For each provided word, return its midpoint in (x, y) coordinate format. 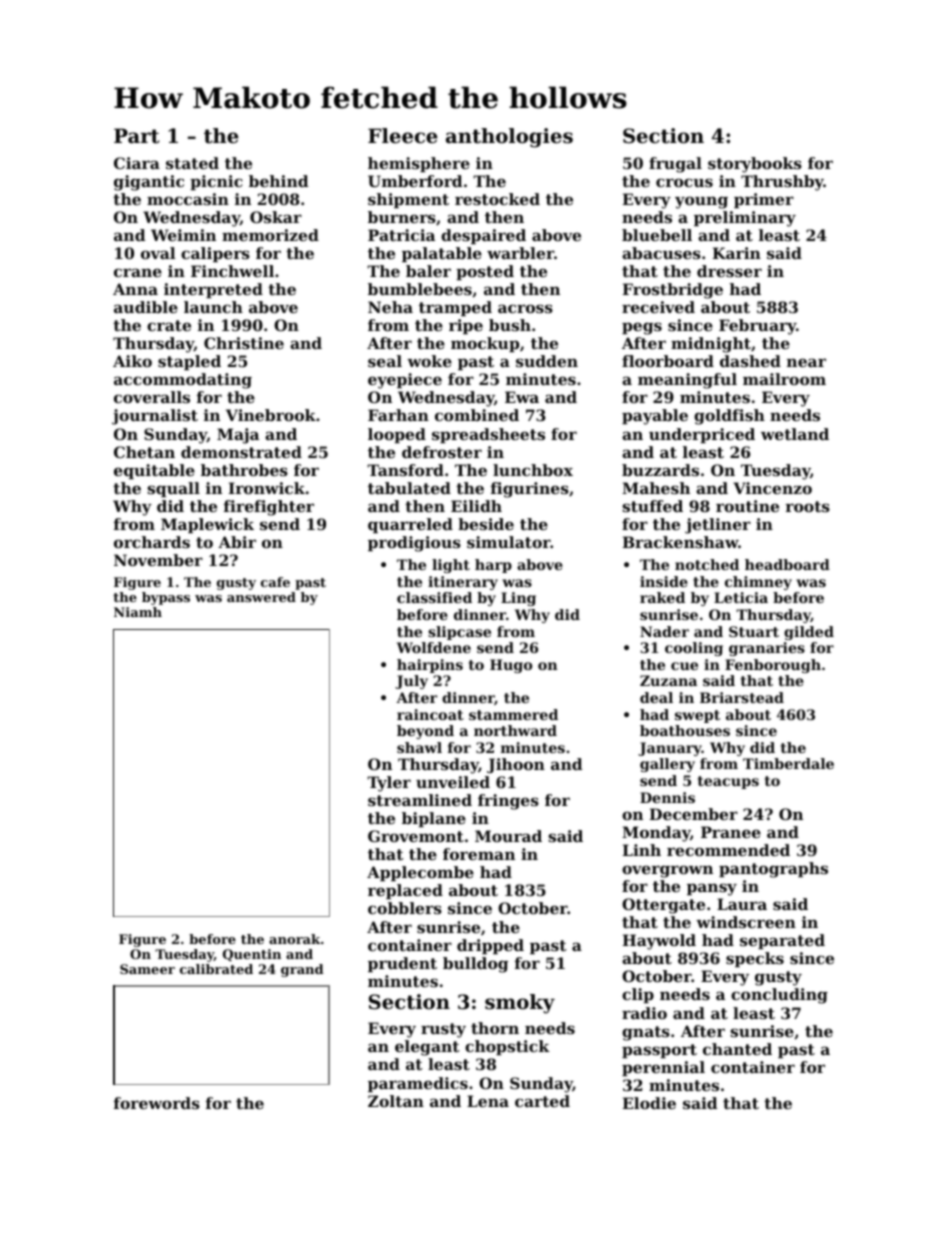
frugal (675, 165)
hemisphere (419, 164)
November (158, 560)
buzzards (660, 470)
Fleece (402, 136)
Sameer (147, 969)
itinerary (463, 583)
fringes (508, 802)
